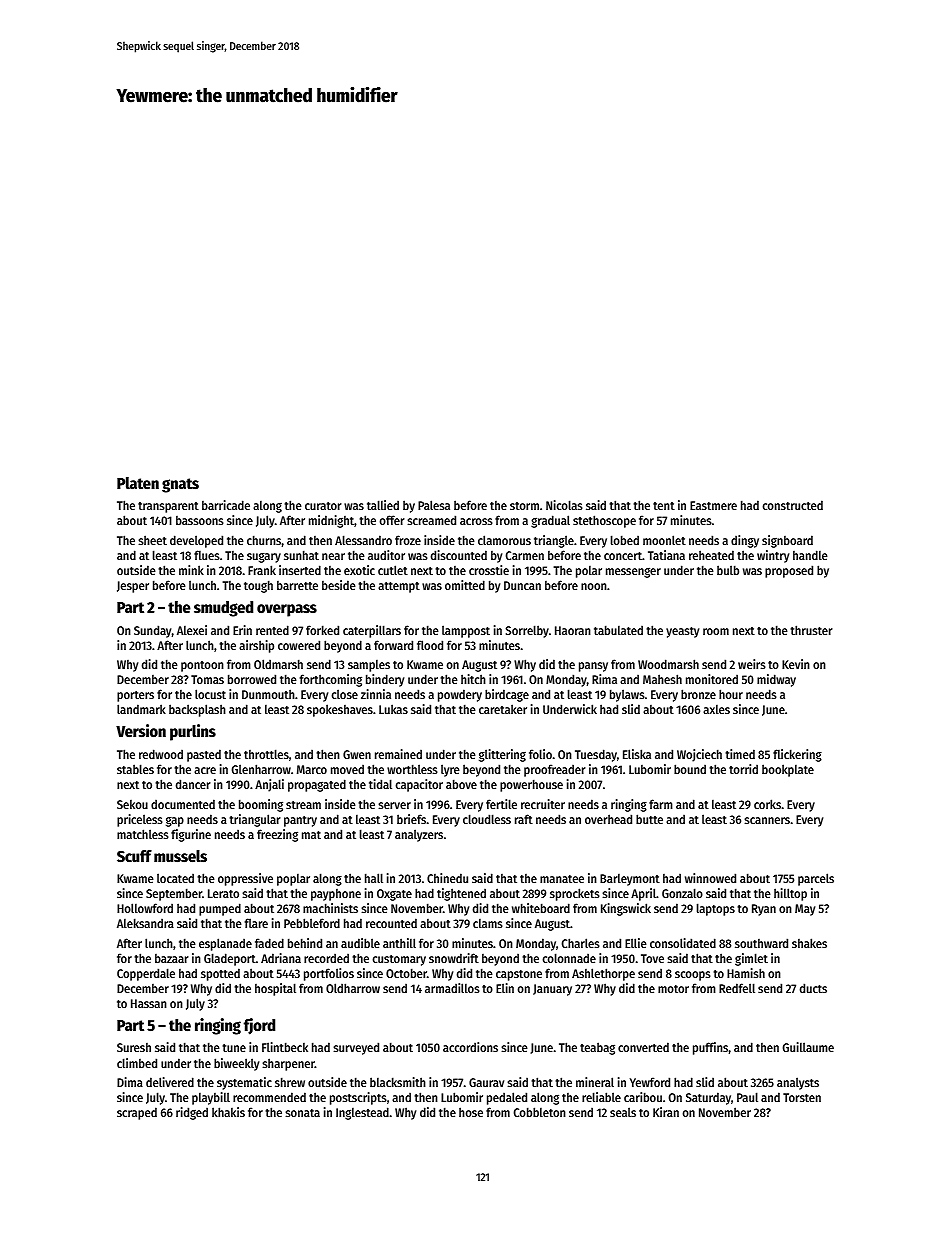  Describe the element at coordinates (796, 664) in the screenshot. I see `Kevin` at that location.
